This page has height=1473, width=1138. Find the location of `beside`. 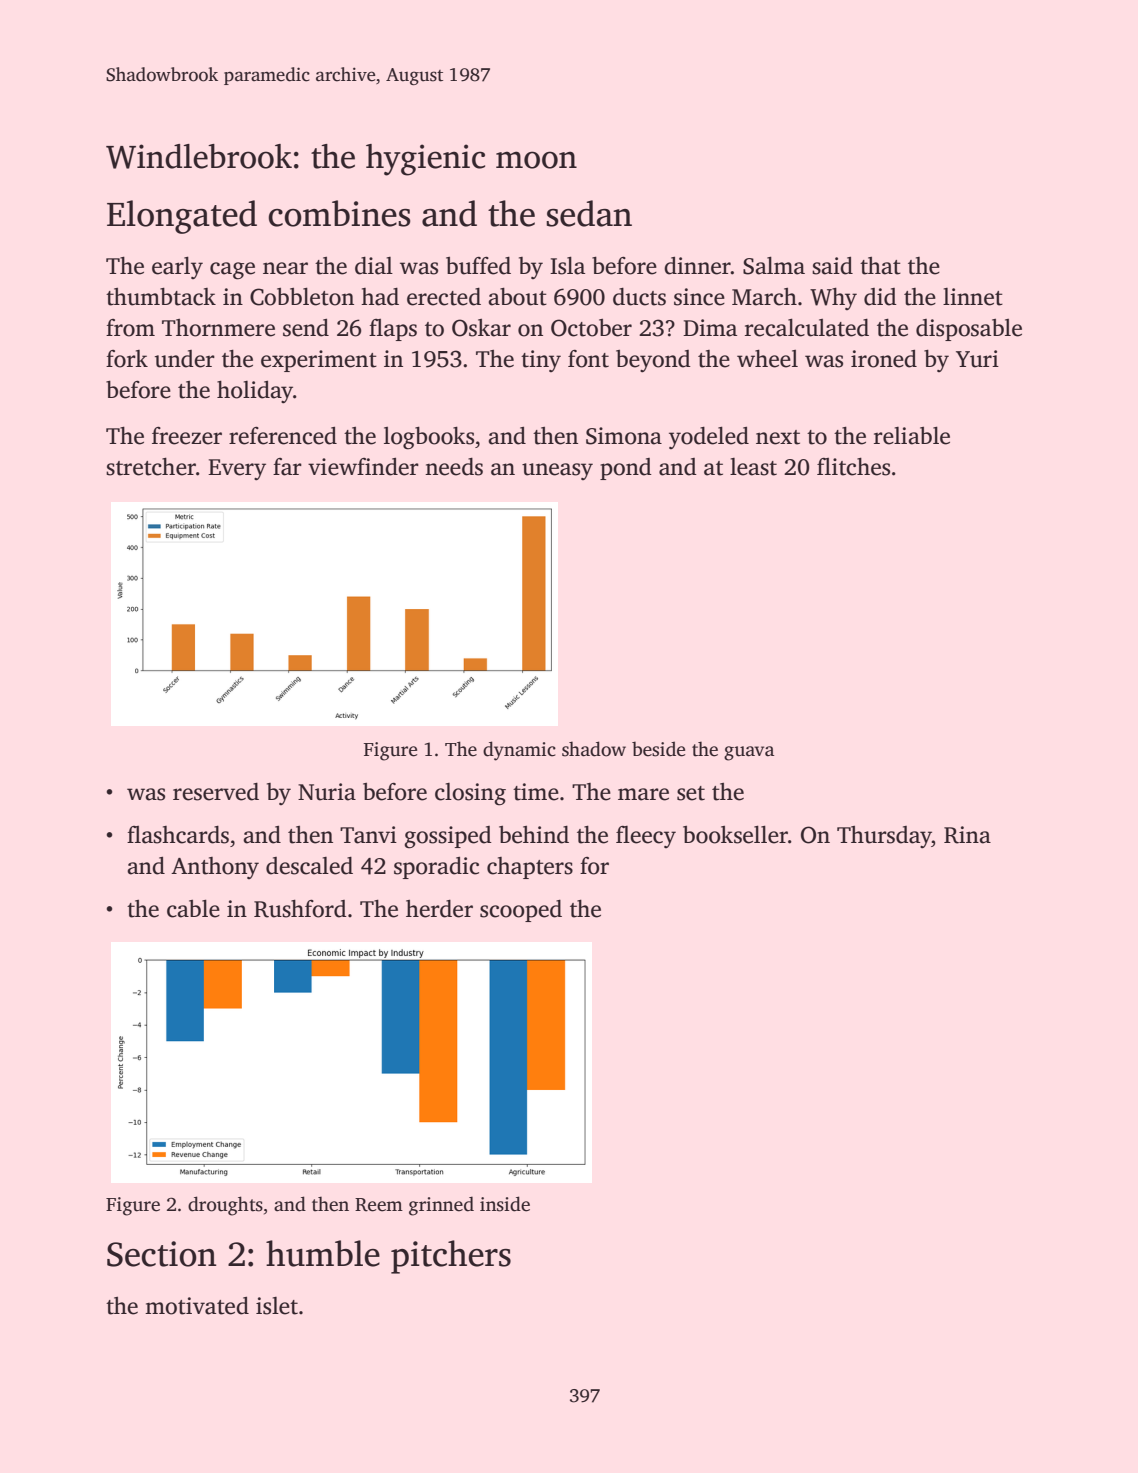

beside is located at coordinates (658, 749).
